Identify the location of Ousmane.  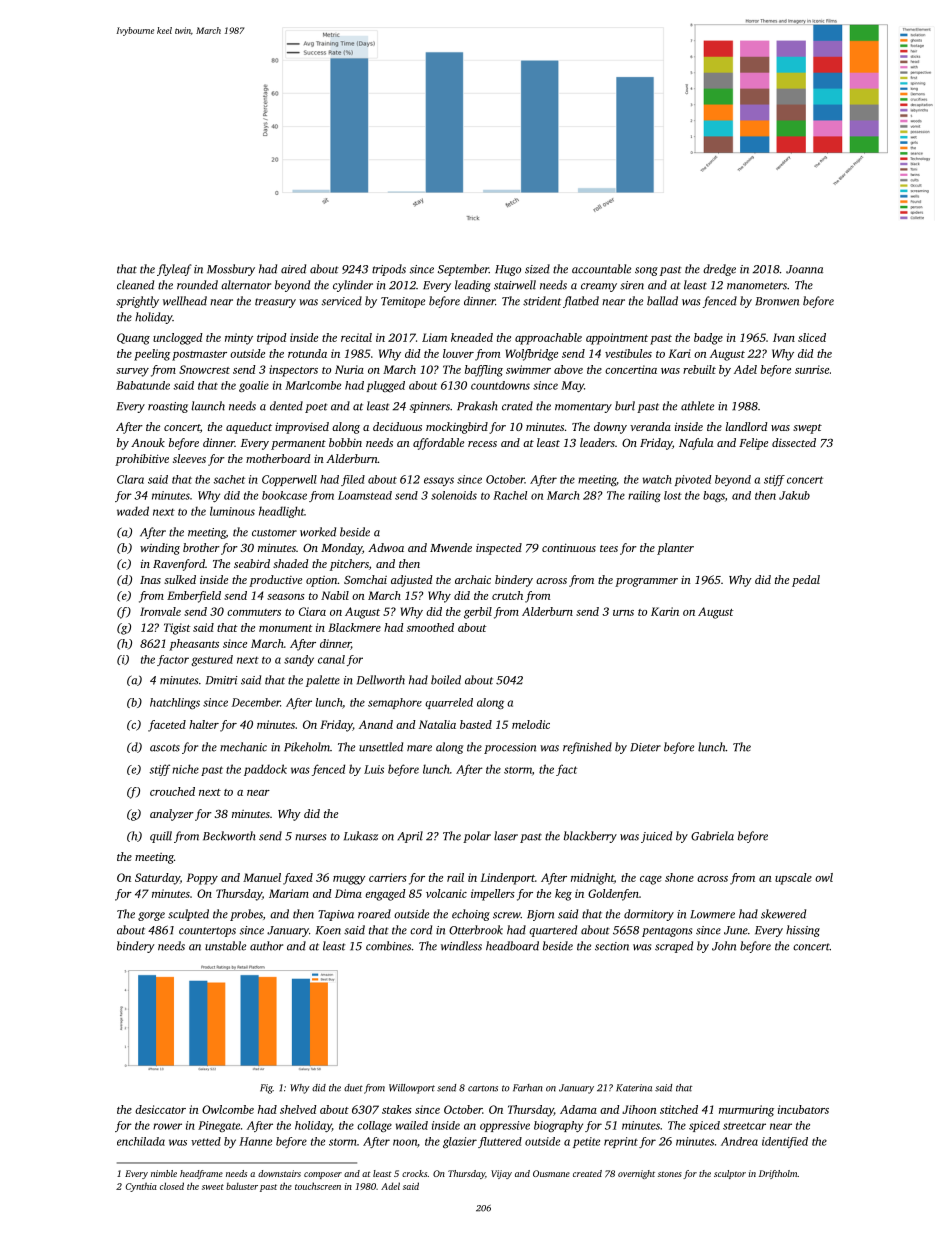
(551, 1173).
